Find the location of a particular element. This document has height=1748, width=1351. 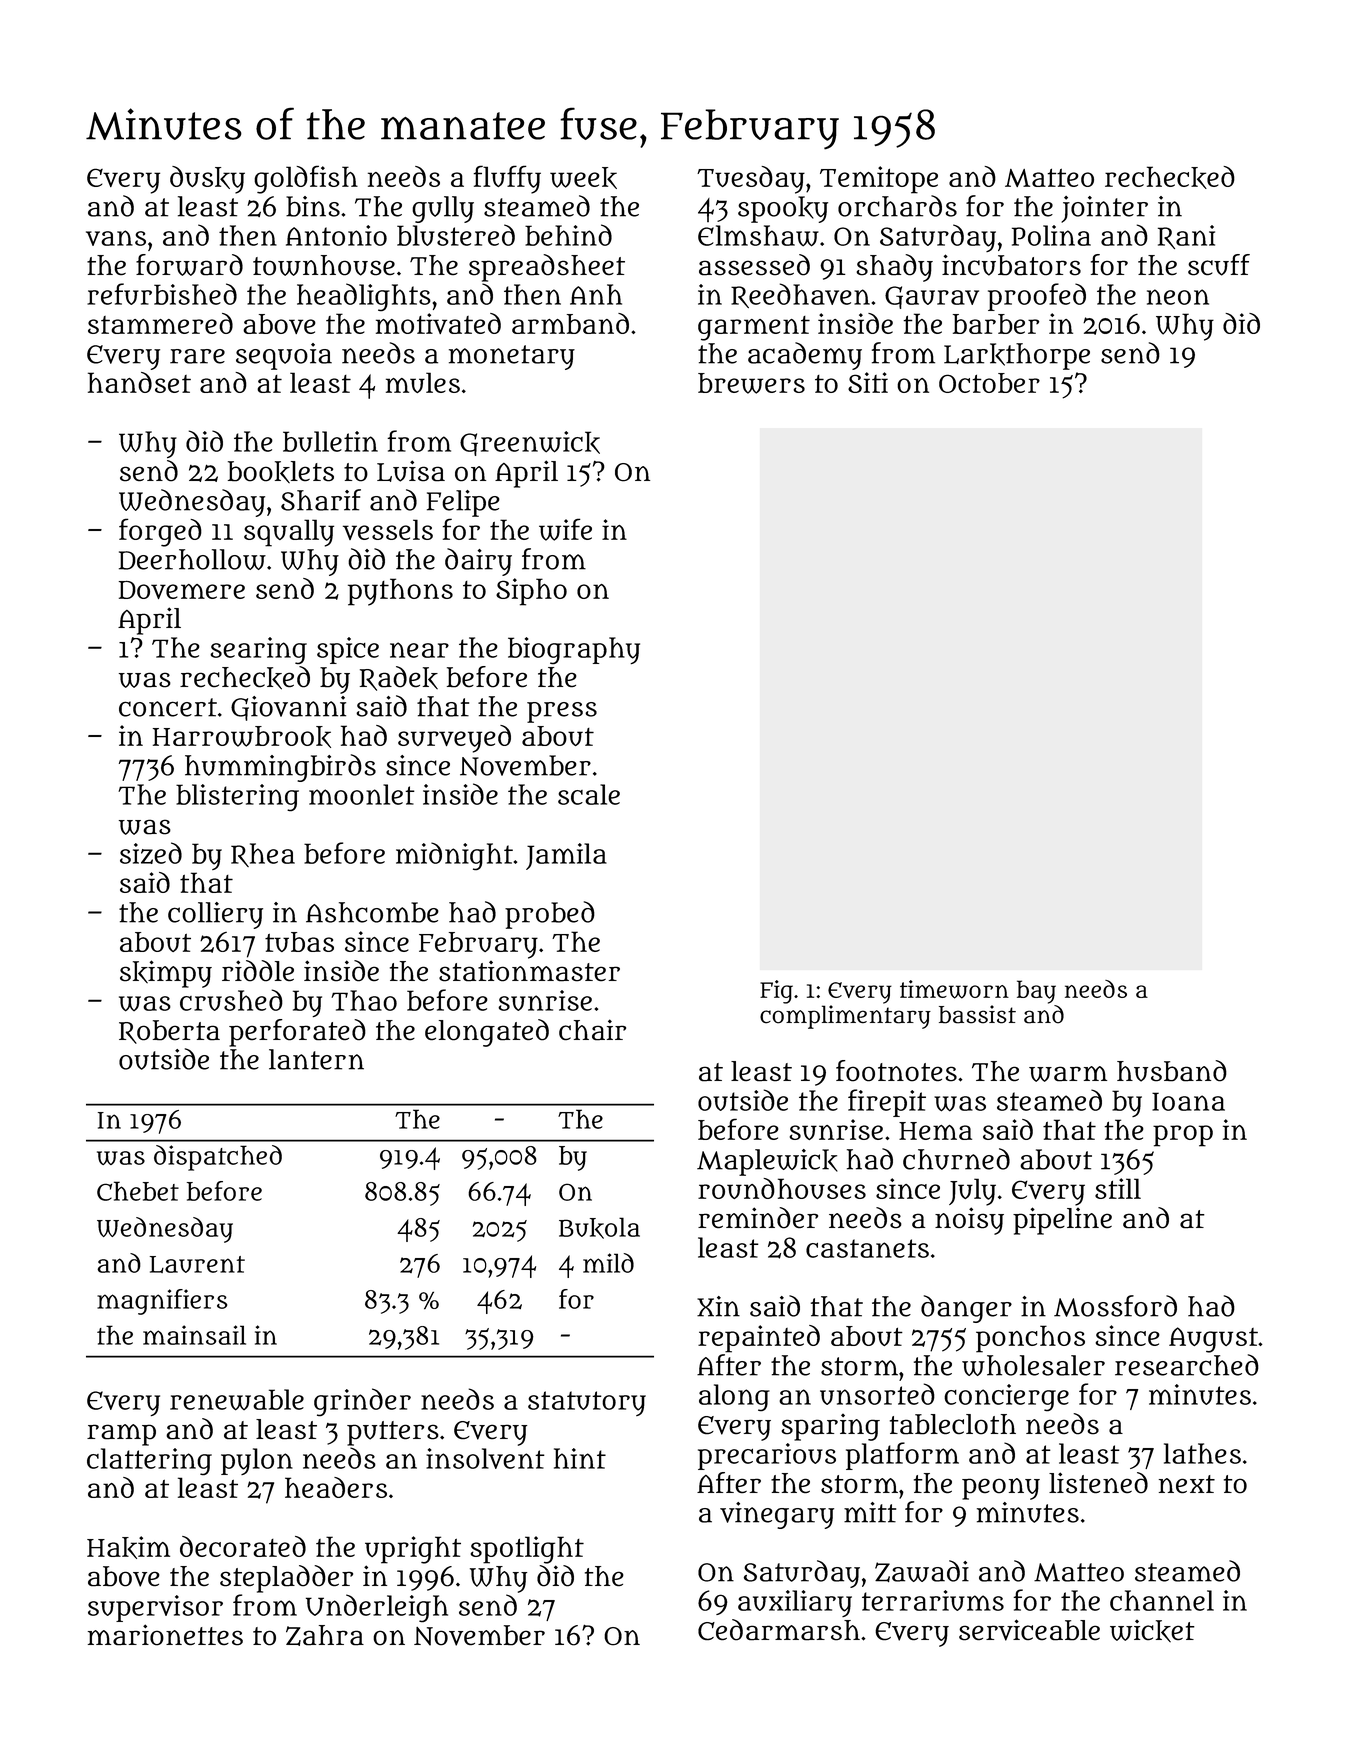

press is located at coordinates (562, 712).
